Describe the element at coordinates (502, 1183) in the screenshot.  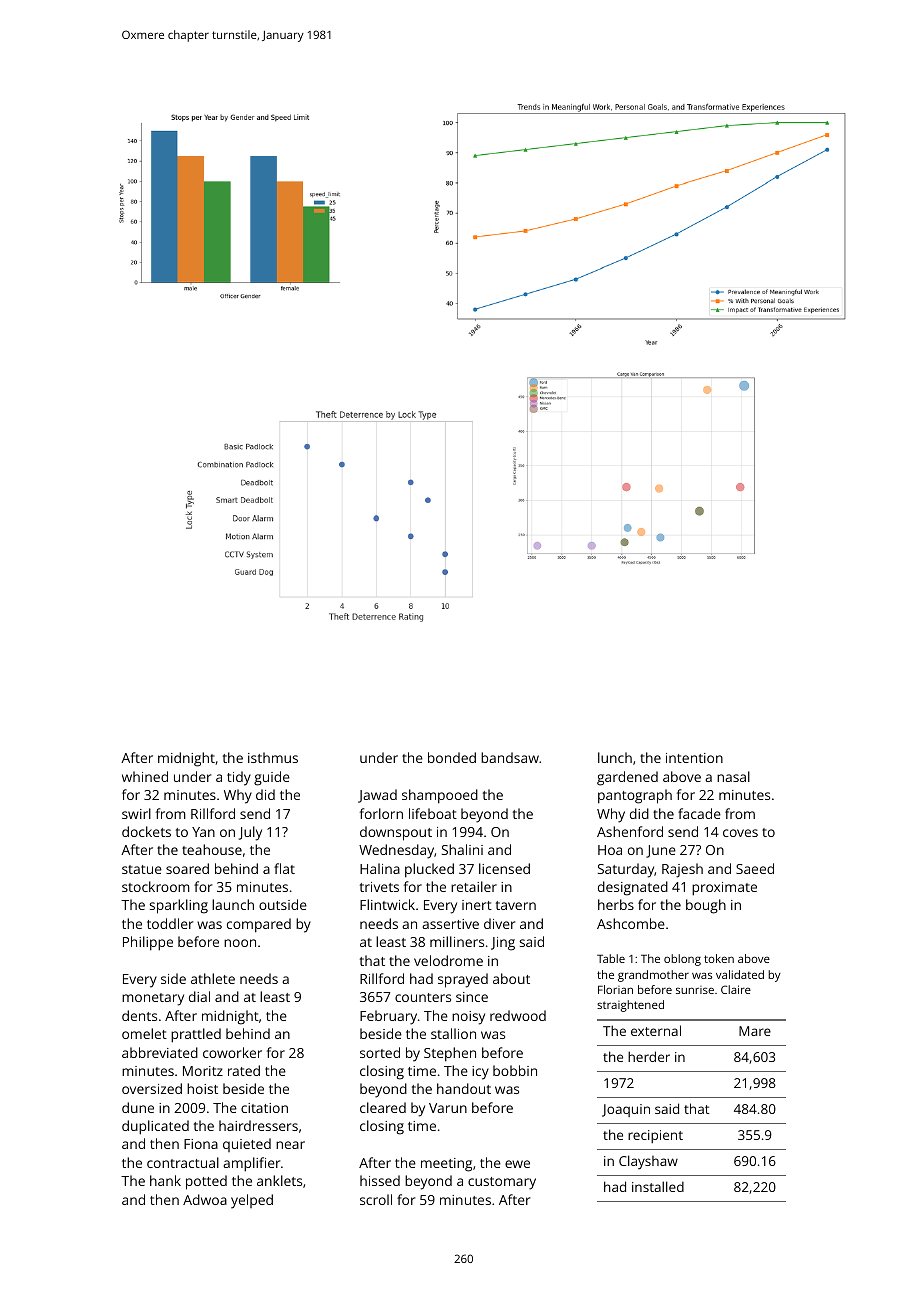
I see `customary` at that location.
